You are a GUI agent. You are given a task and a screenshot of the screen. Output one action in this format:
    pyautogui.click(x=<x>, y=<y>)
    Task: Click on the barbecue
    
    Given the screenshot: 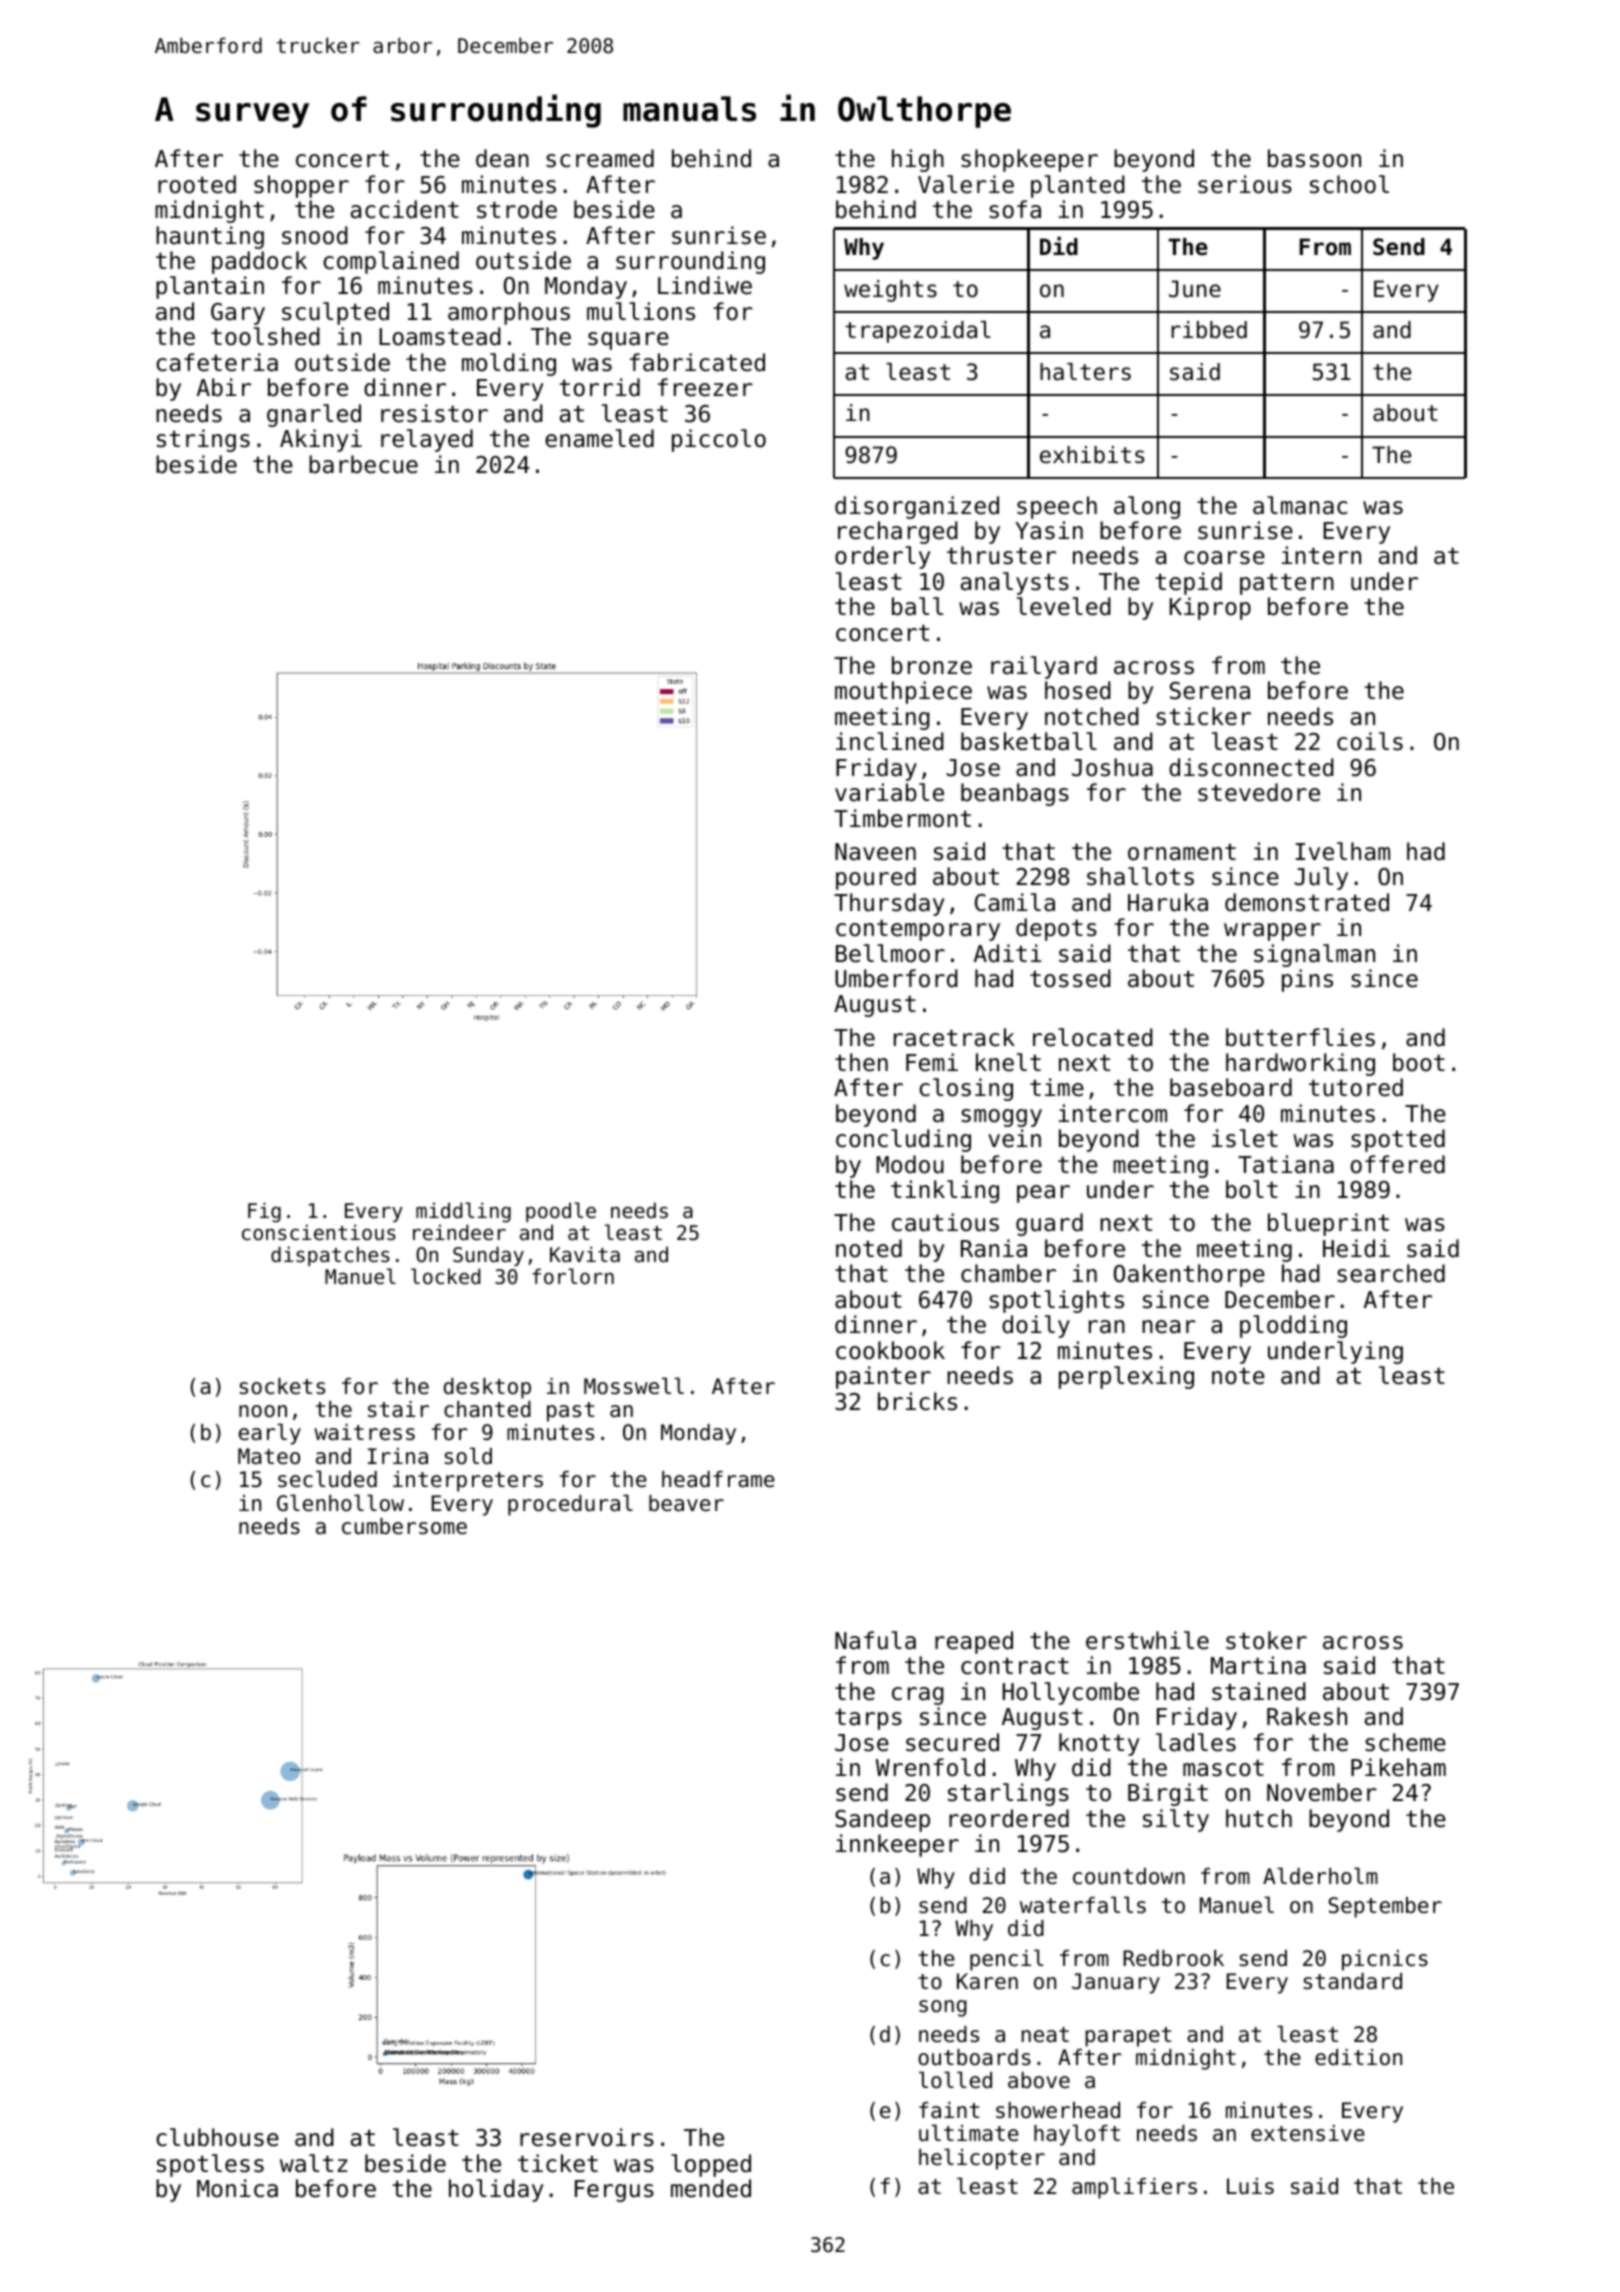 What is the action you would take?
    pyautogui.click(x=363, y=464)
